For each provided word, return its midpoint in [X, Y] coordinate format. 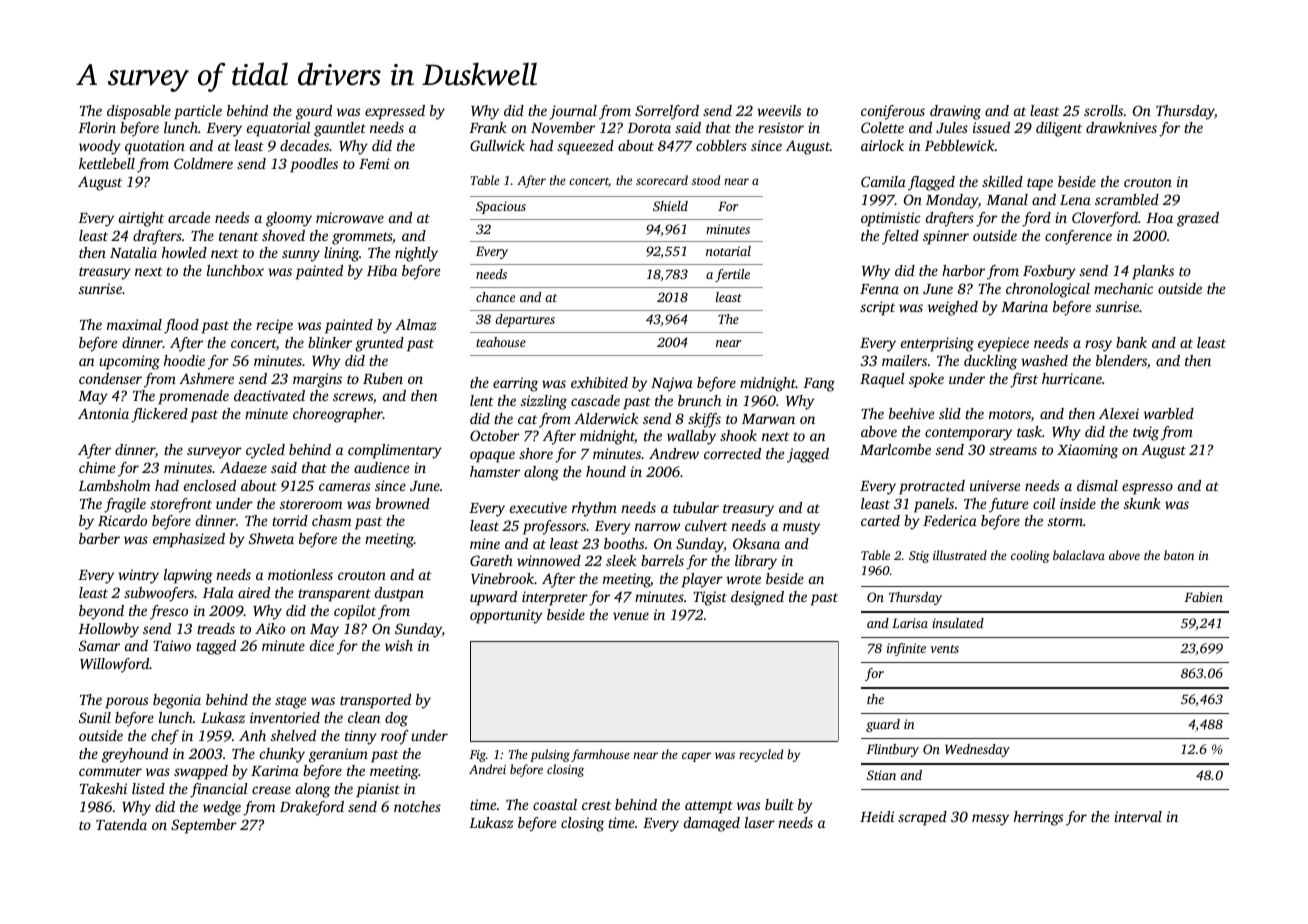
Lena [1075, 200]
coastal [555, 804]
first [1024, 380]
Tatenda [121, 824]
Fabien [1203, 597]
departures [525, 320]
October [495, 435]
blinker [330, 342]
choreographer [338, 415]
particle [198, 112]
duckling [990, 362]
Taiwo [172, 645]
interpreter [555, 598]
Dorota [649, 128]
